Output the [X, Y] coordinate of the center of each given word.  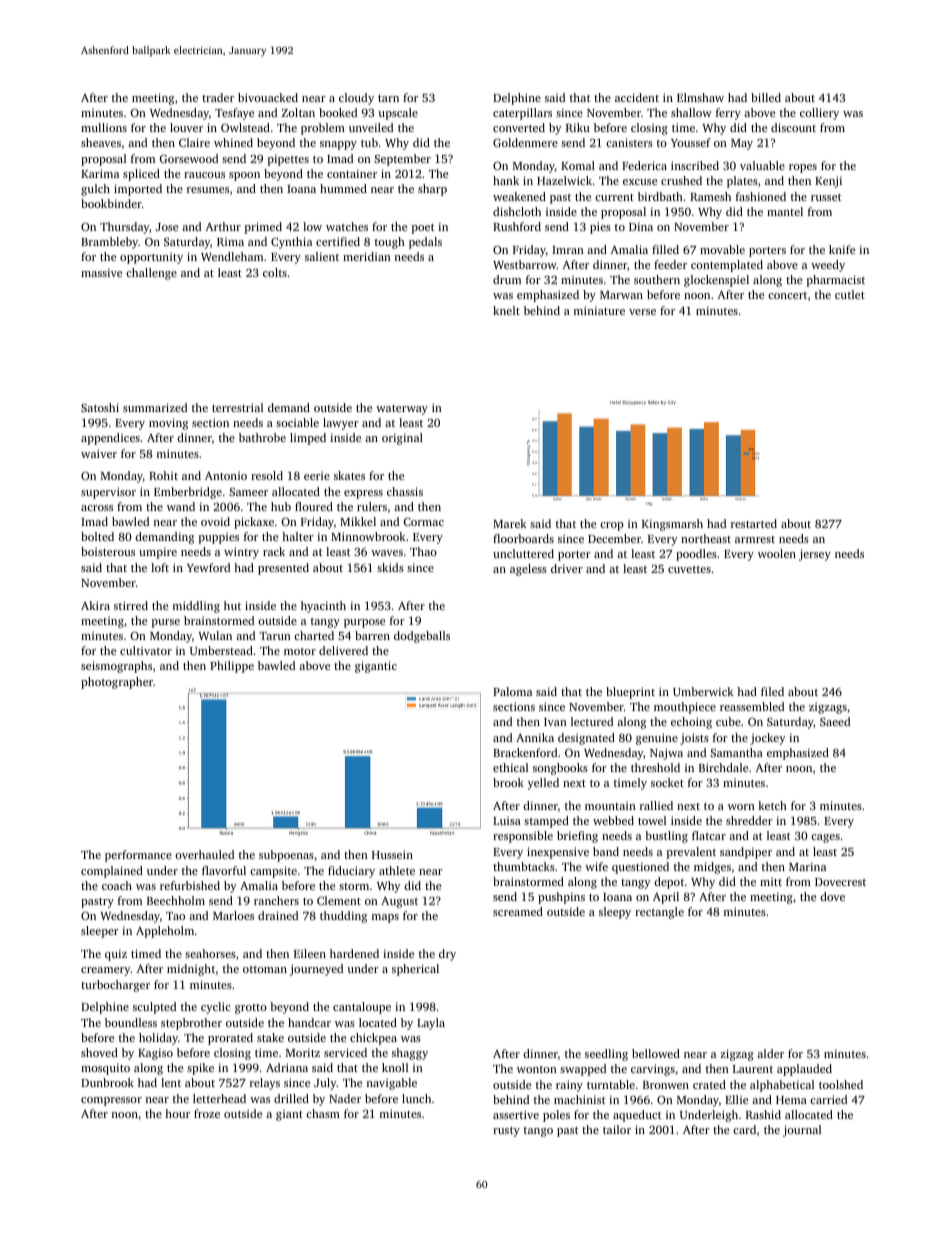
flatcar [709, 835]
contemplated [727, 266]
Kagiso [155, 1054]
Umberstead [221, 650]
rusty [506, 1132]
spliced [141, 175]
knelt [506, 310]
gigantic [376, 667]
